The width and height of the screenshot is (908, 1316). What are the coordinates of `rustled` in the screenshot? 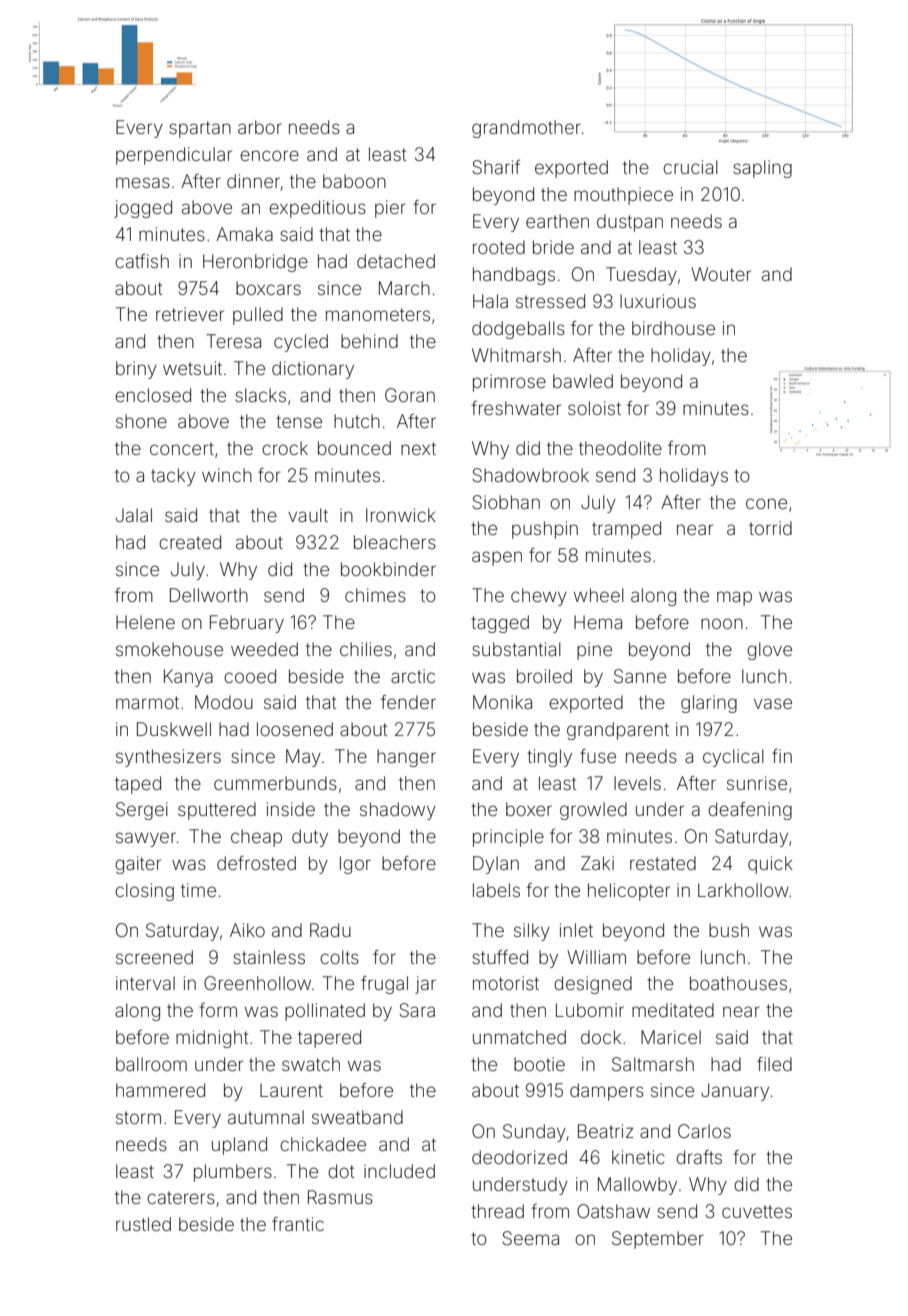 It's located at (143, 1224).
